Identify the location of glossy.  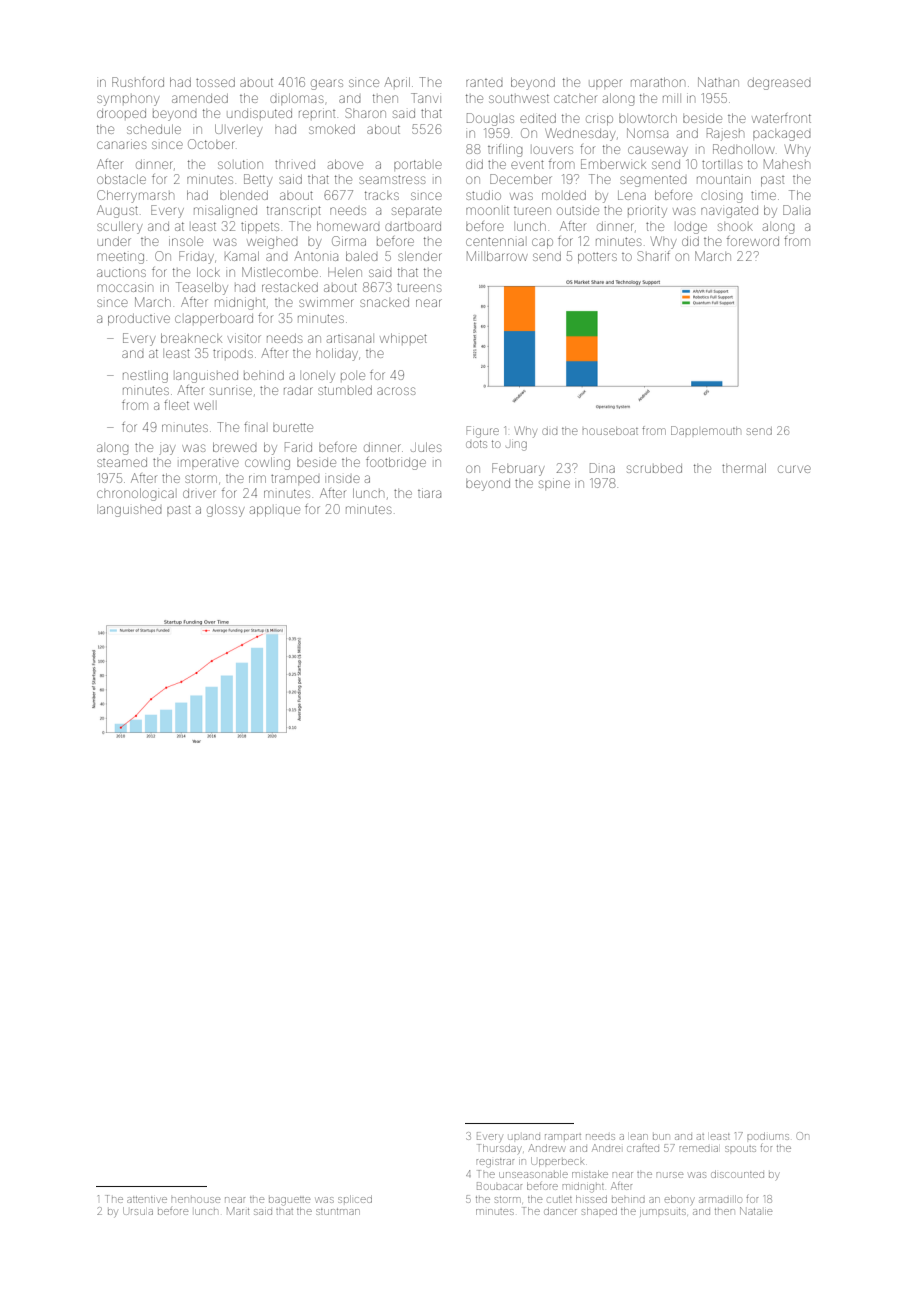
(225, 510).
